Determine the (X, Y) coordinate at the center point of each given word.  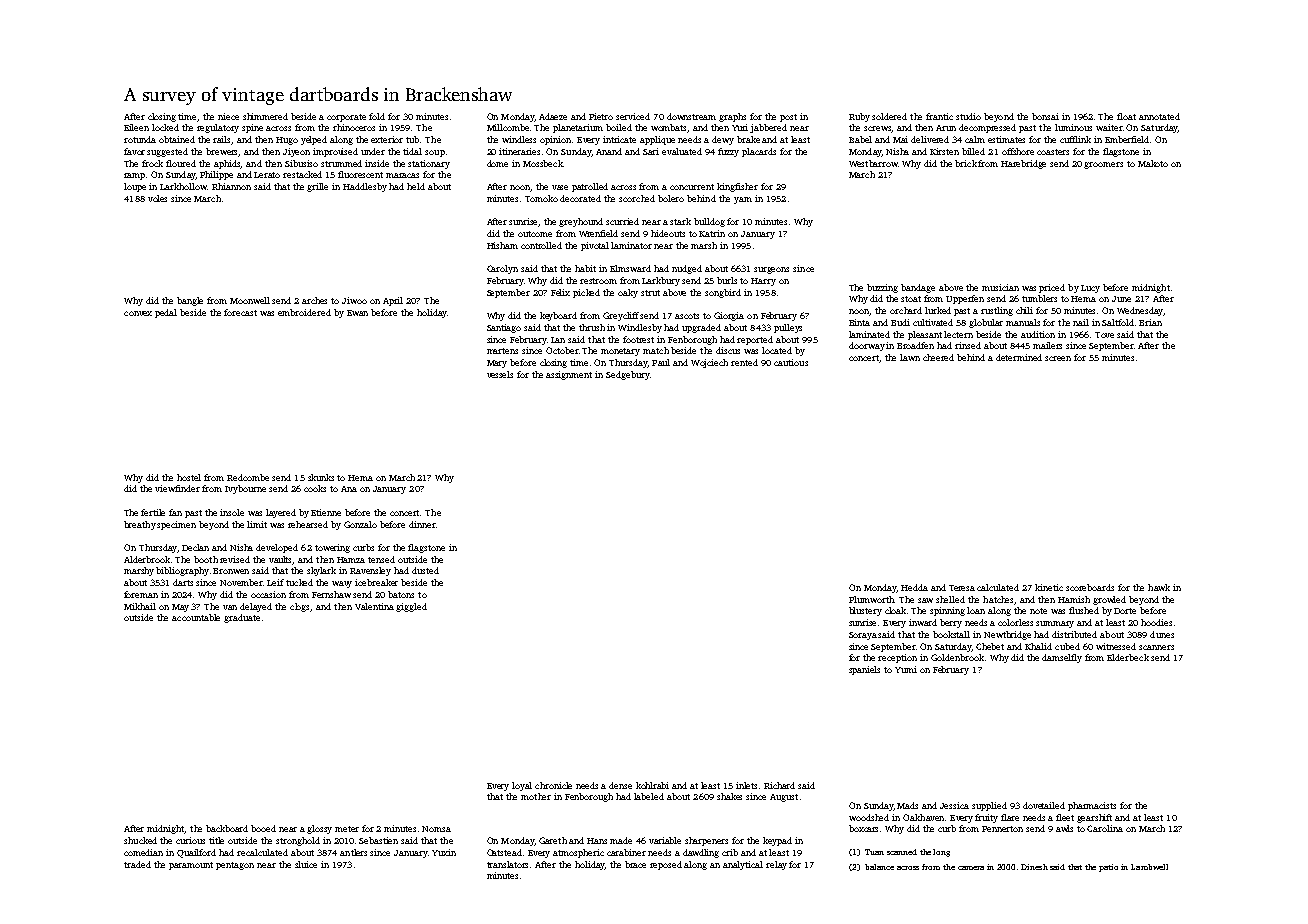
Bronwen (231, 571)
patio (1108, 868)
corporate (346, 118)
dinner (422, 524)
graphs (732, 117)
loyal (522, 786)
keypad (777, 841)
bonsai (1045, 116)
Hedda (914, 587)
